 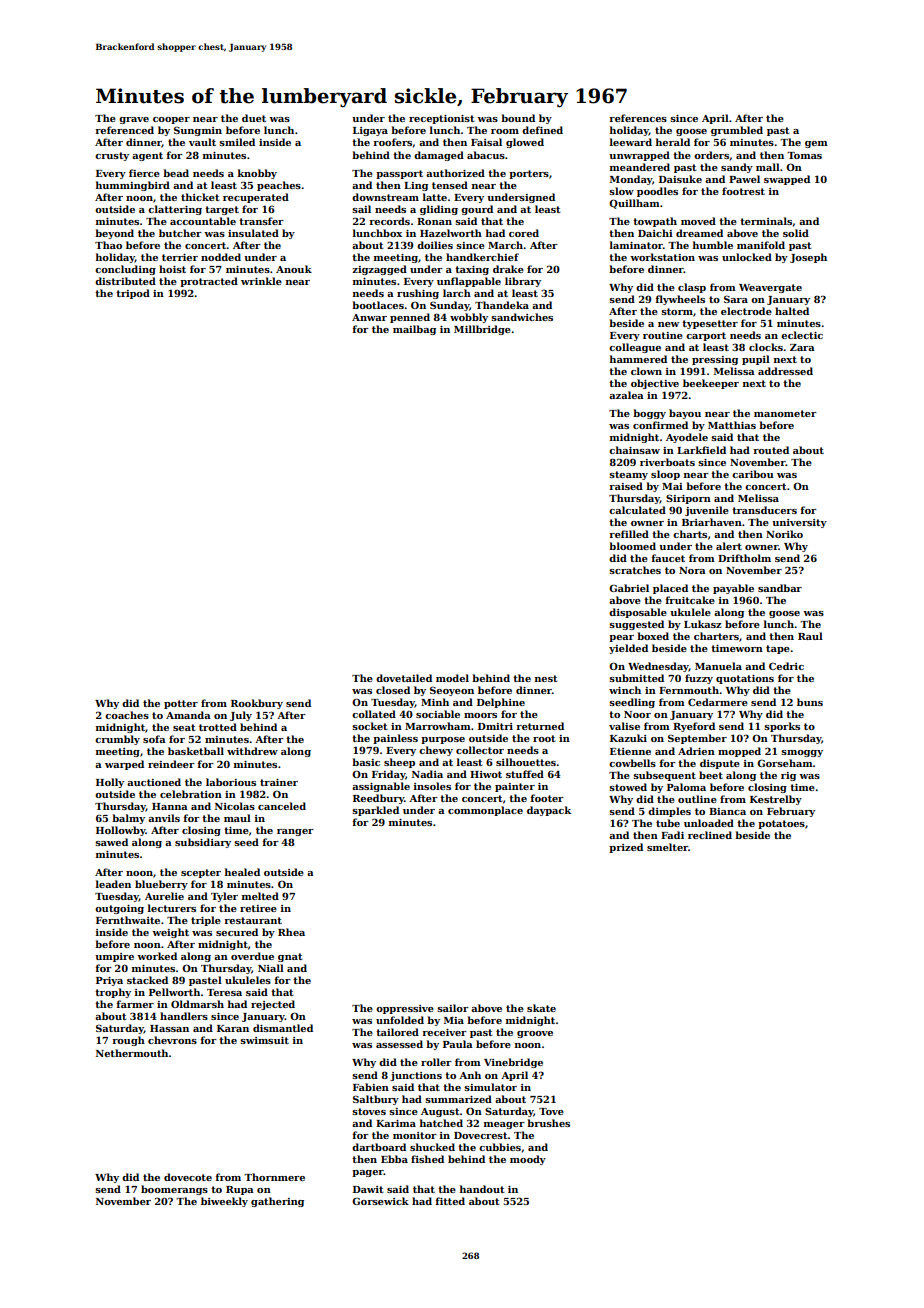 What do you see at coordinates (528, 1160) in the screenshot?
I see `moody` at bounding box center [528, 1160].
